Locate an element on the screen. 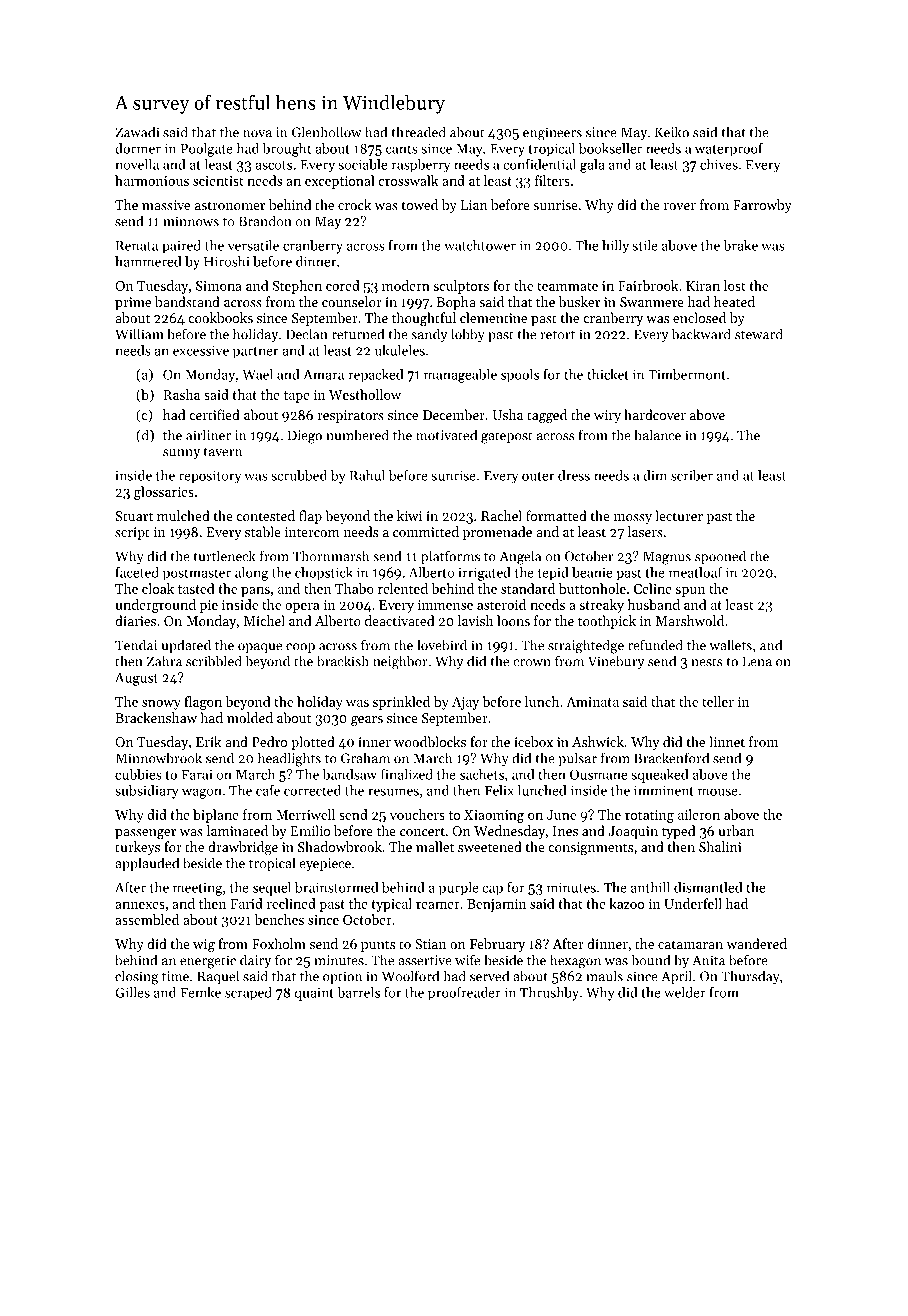 This screenshot has height=1316, width=908. kiwi is located at coordinates (409, 515).
